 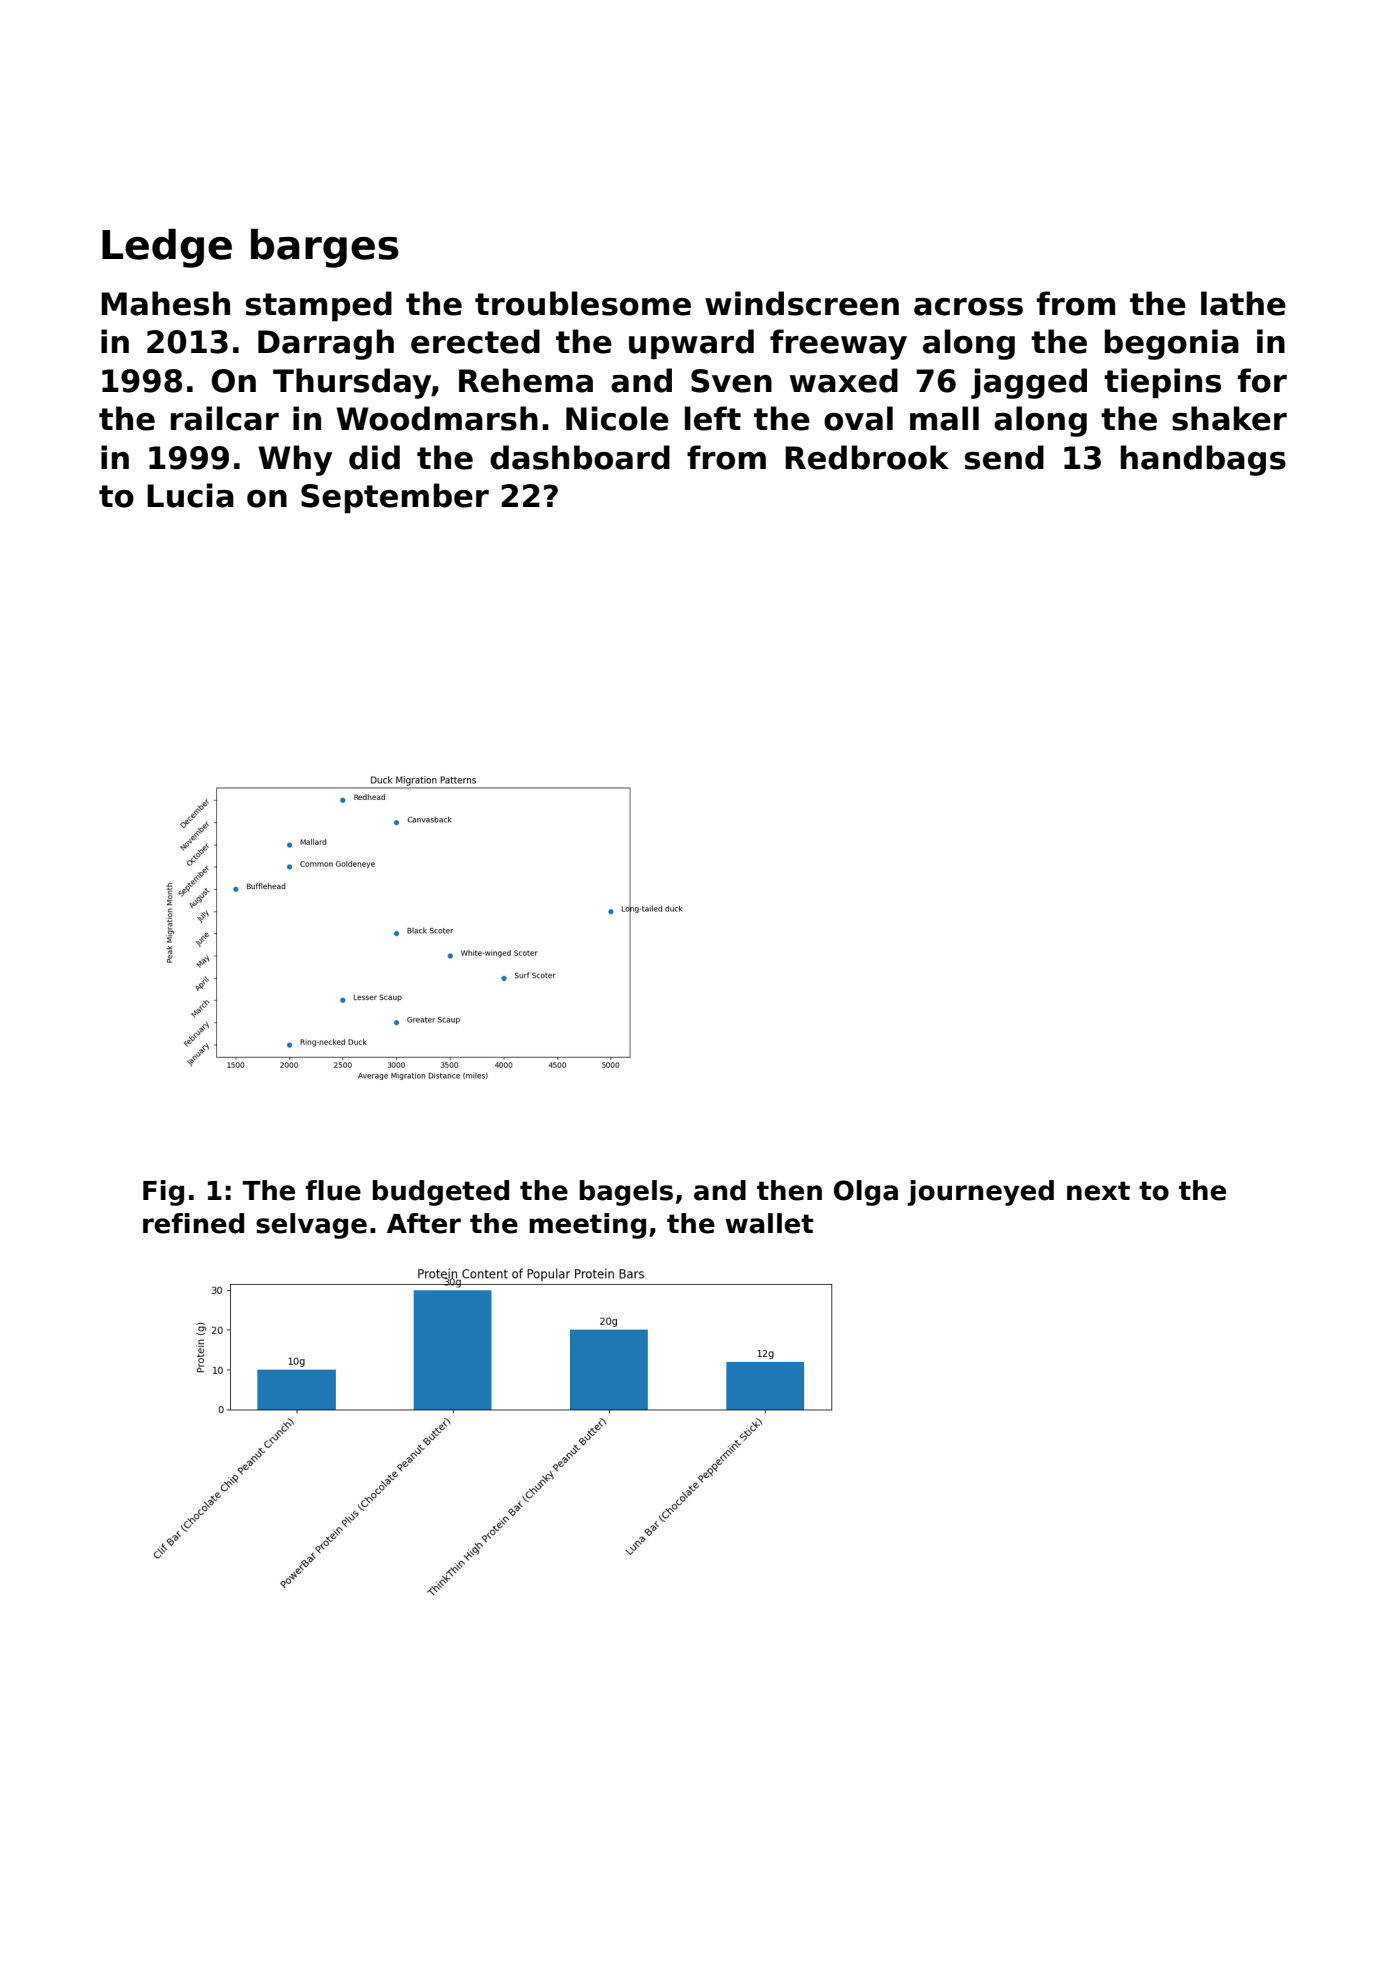 I want to click on refined, so click(x=193, y=1223).
